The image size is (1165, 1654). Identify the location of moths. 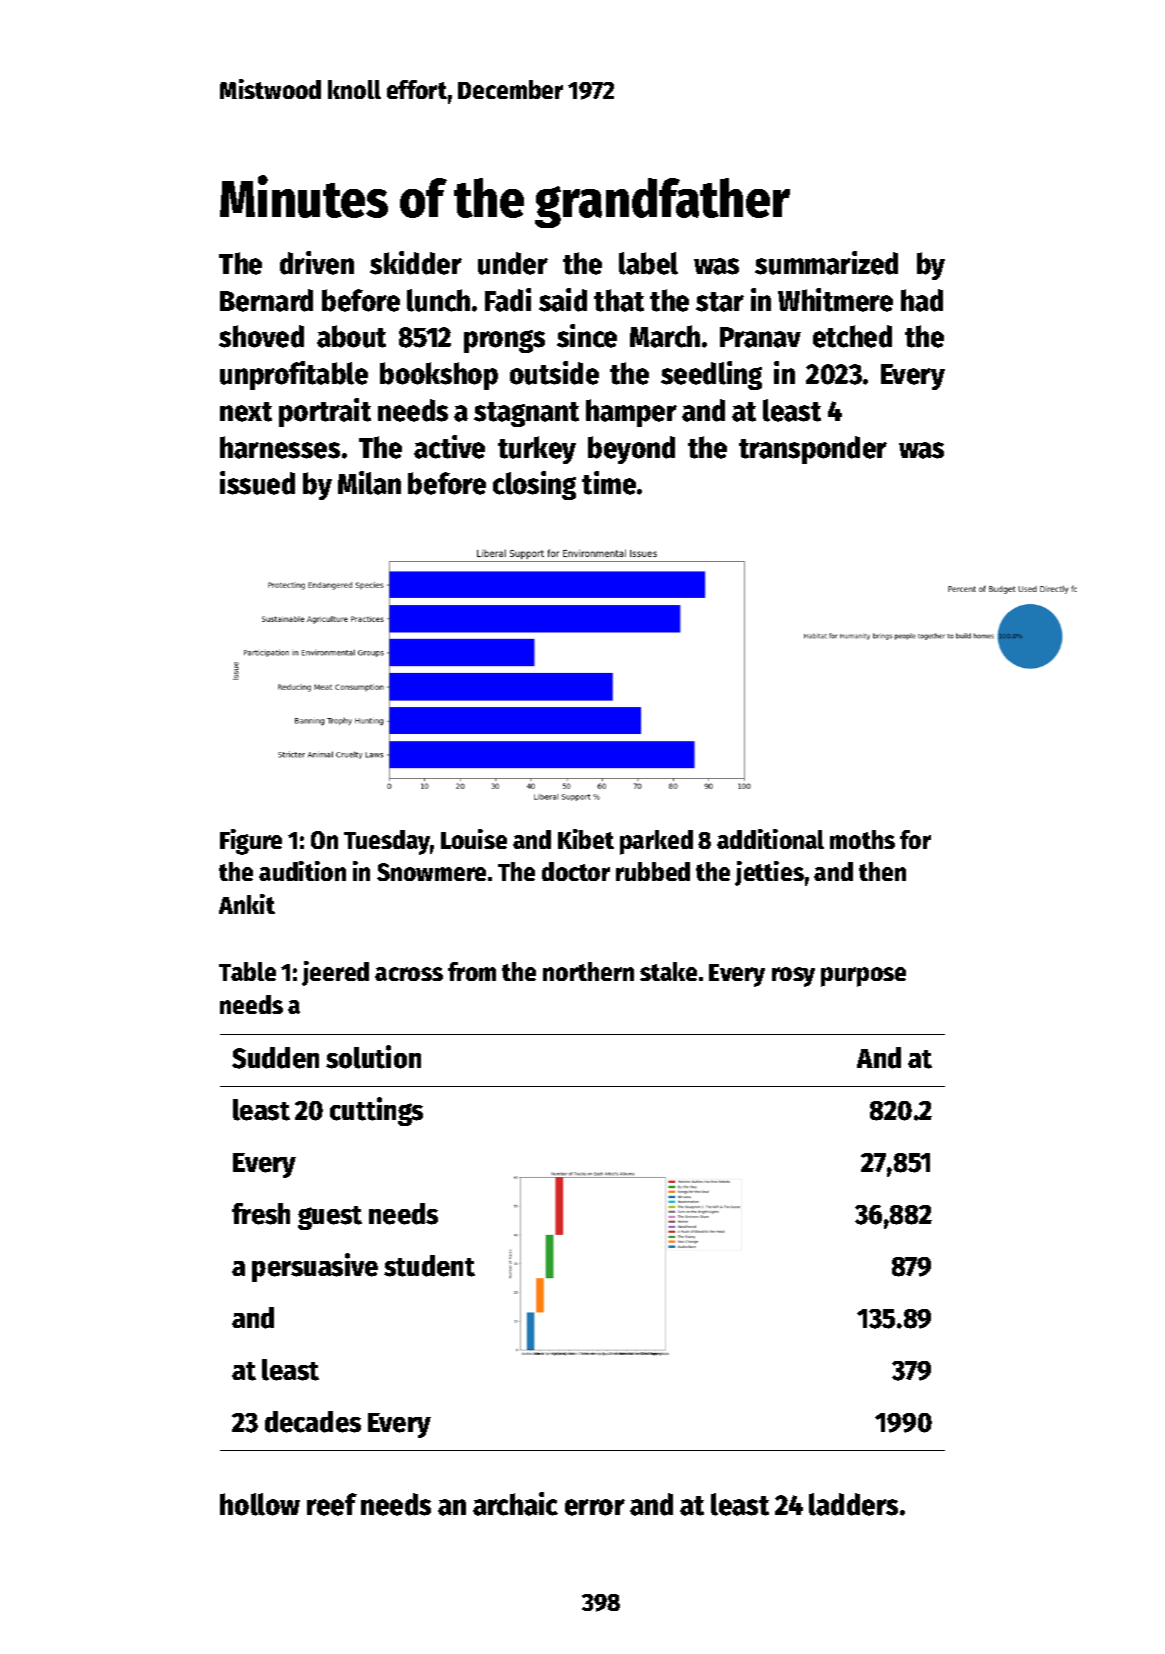
(862, 839).
